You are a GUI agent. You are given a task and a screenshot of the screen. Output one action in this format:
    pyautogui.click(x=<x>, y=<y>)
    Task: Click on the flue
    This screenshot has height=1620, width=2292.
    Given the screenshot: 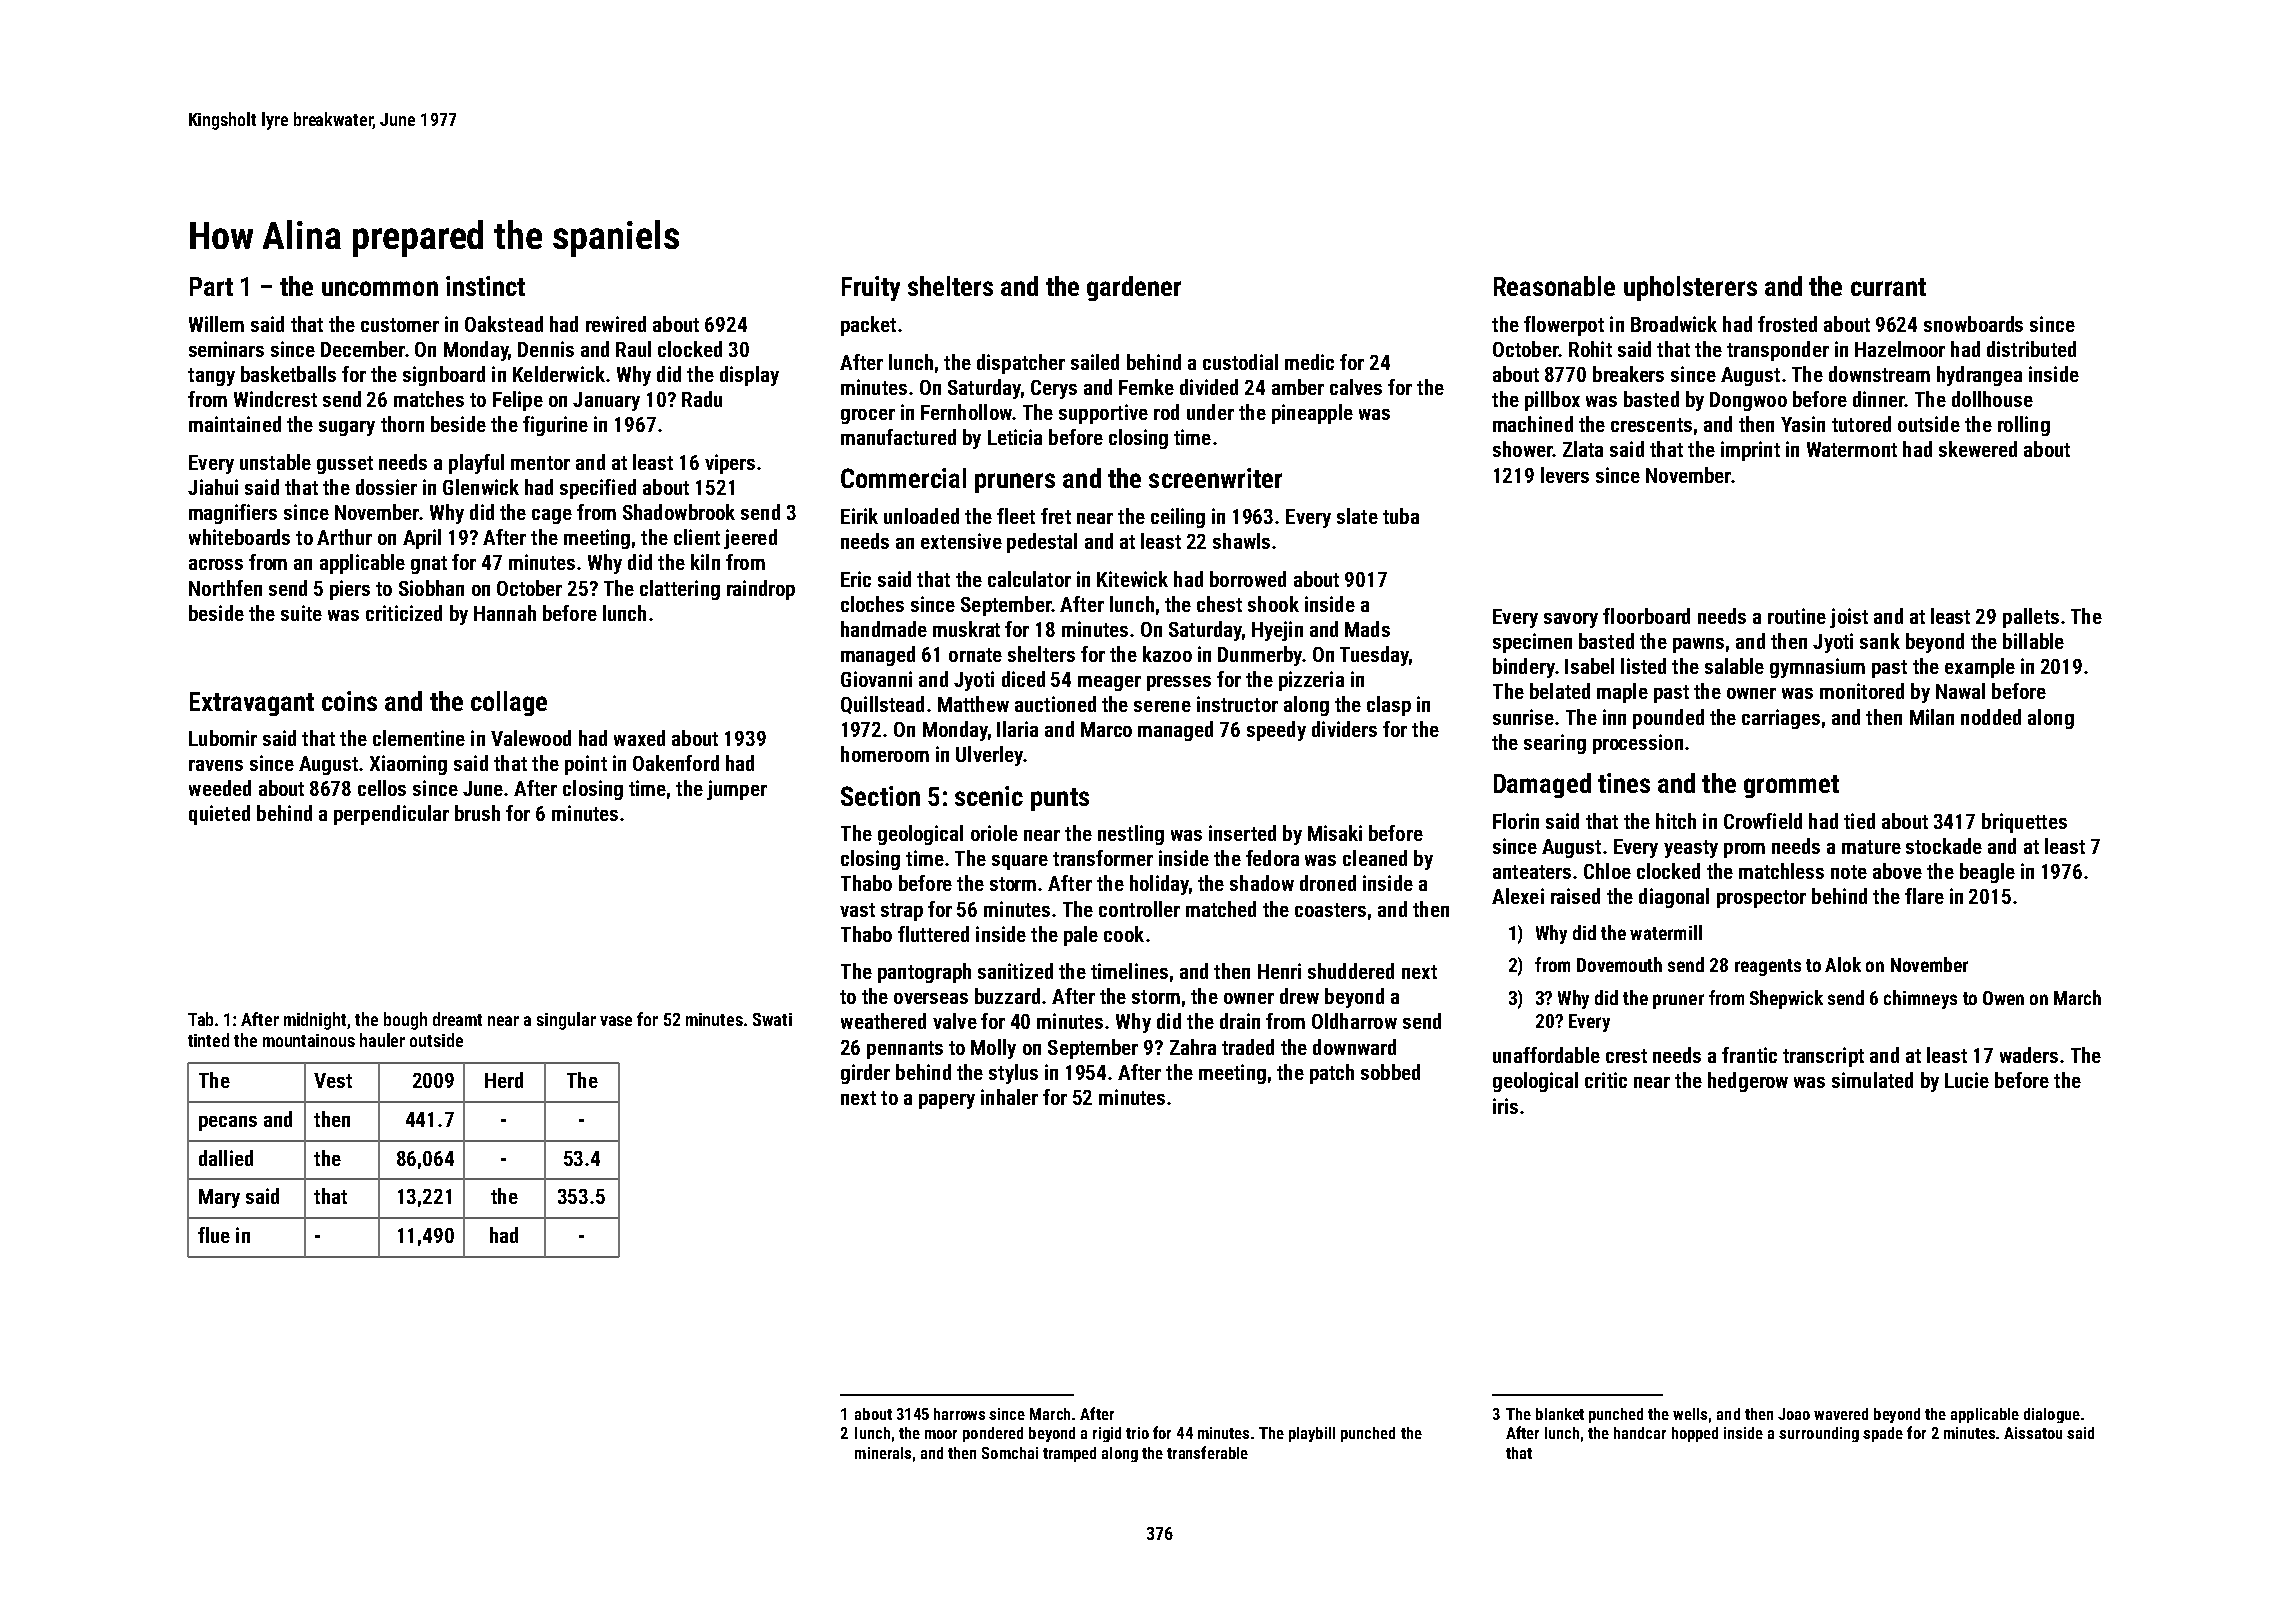 What is the action you would take?
    pyautogui.click(x=214, y=1235)
